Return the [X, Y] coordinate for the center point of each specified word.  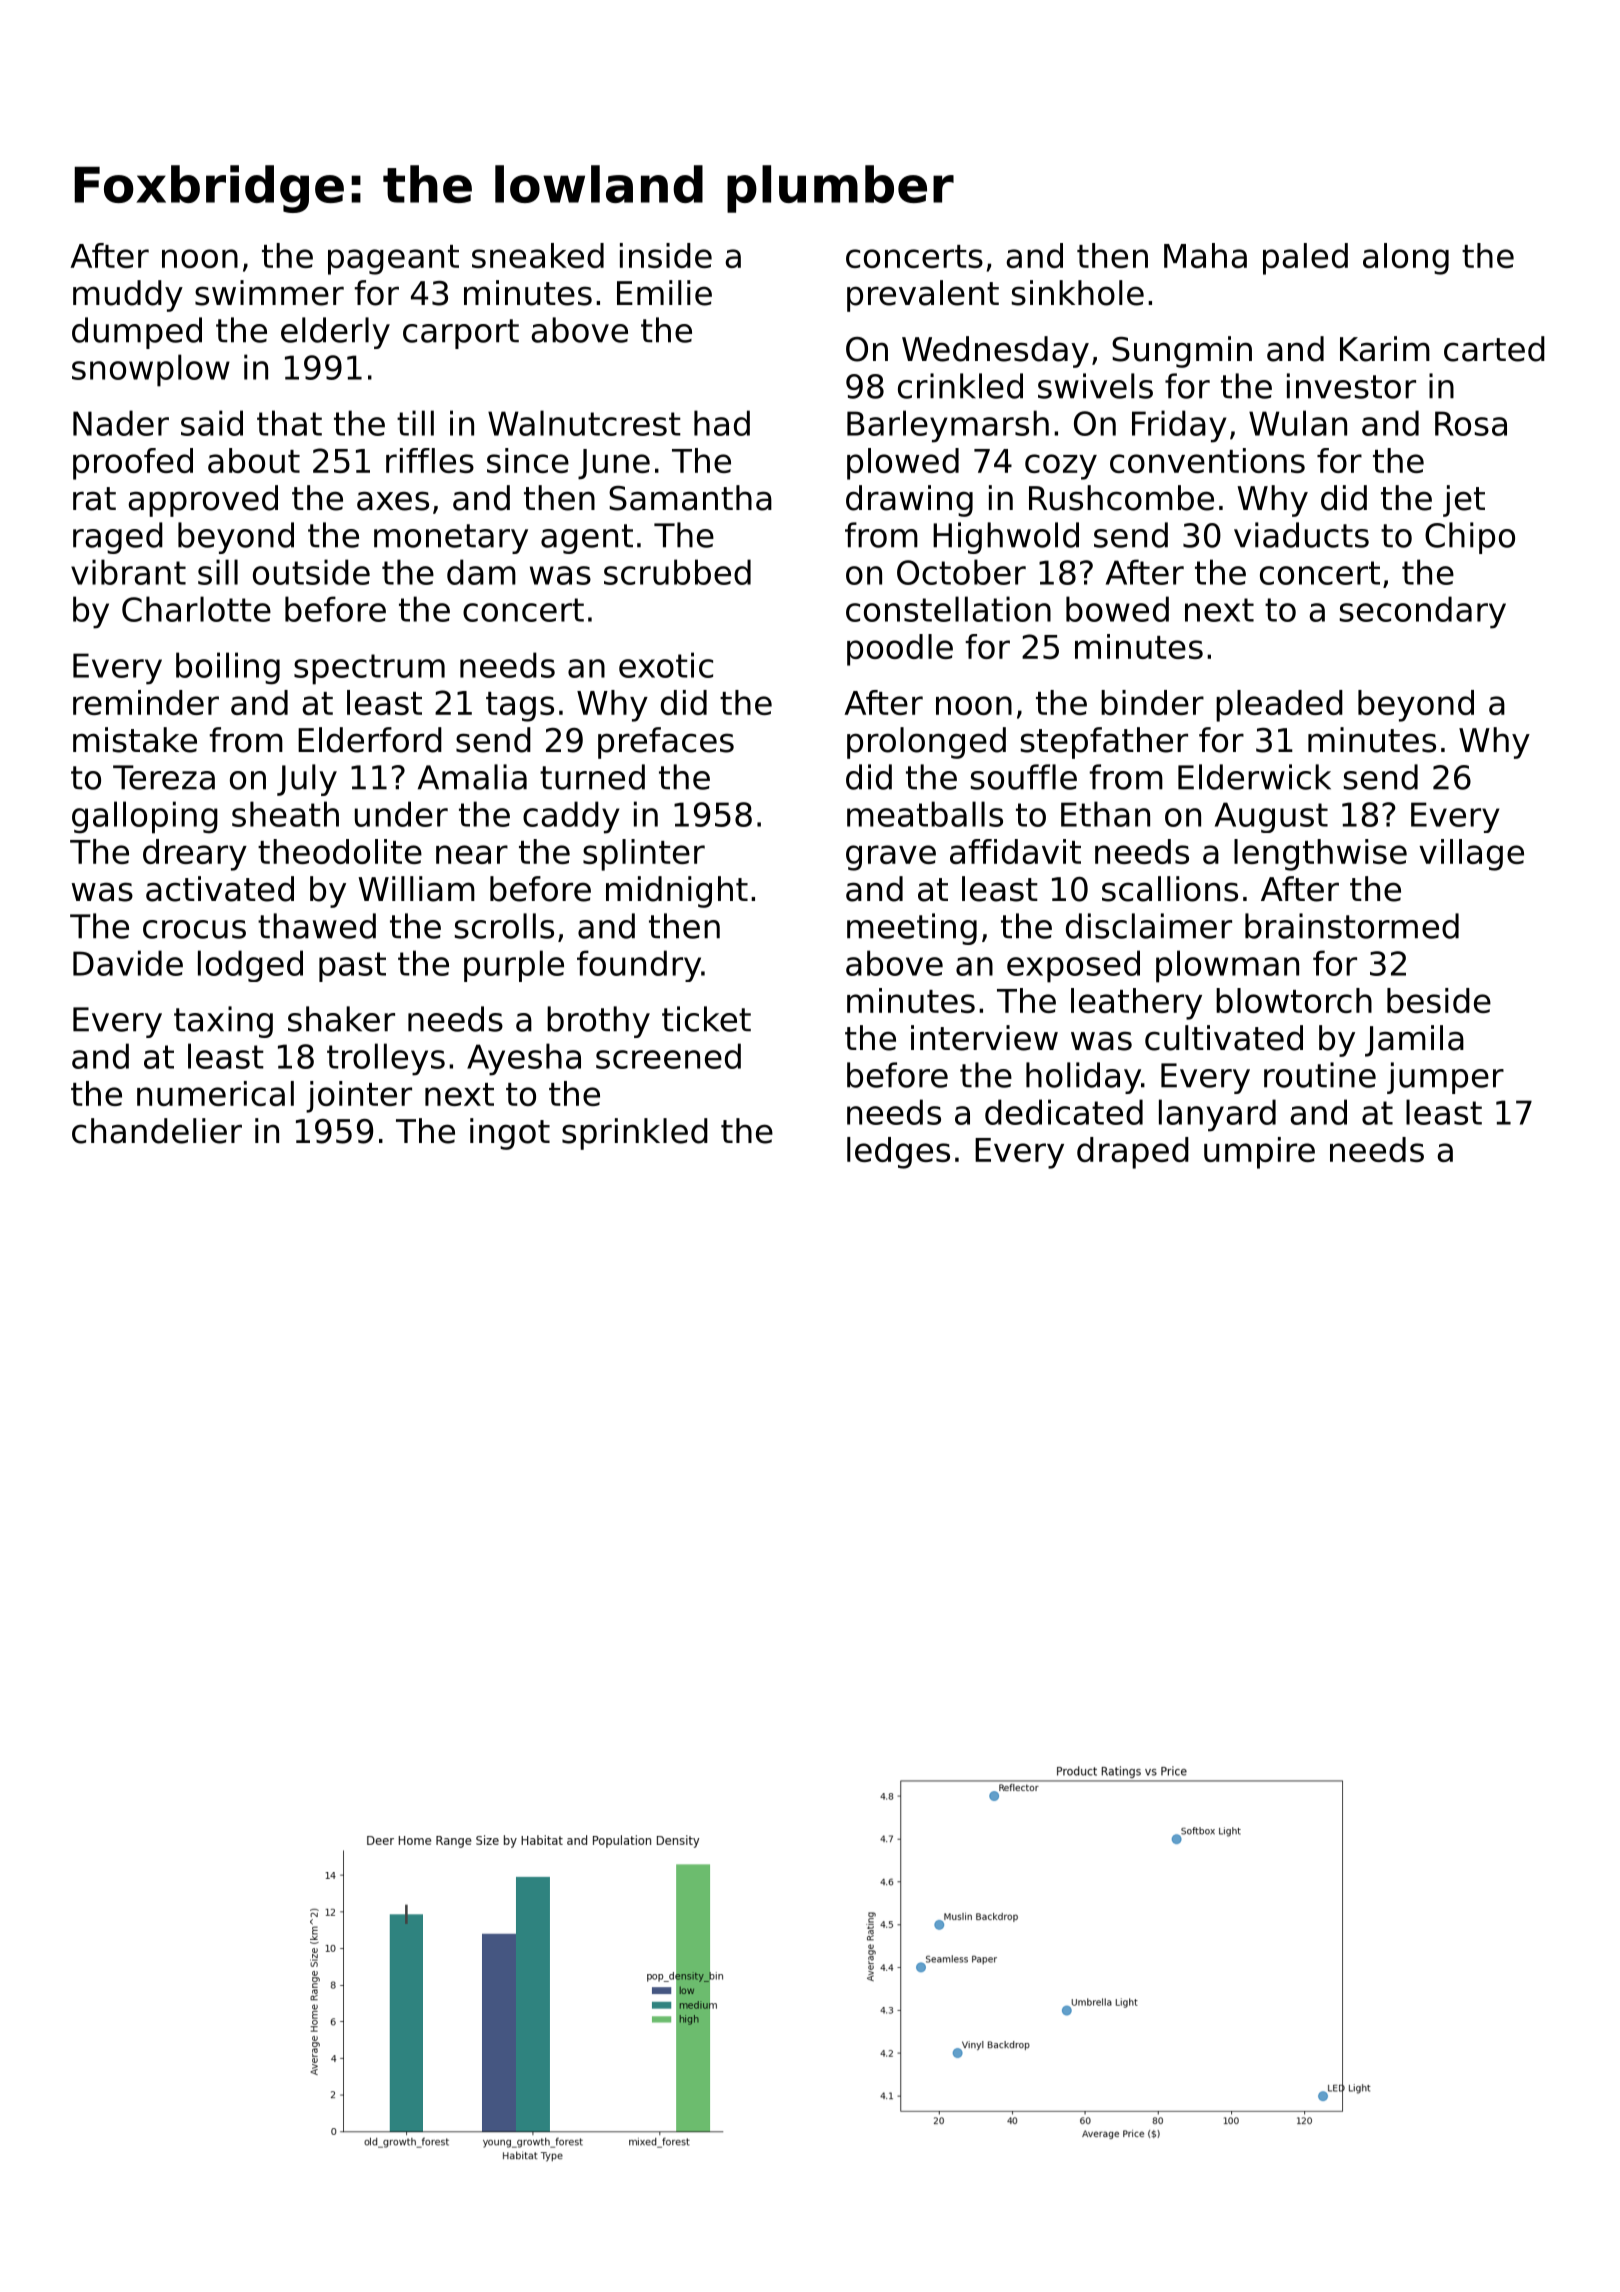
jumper [1445, 1078]
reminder [146, 702]
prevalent [923, 296]
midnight [677, 892]
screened [668, 1056]
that [289, 423]
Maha [1205, 255]
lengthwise [1320, 855]
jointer [359, 1097]
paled [1305, 259]
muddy [128, 296]
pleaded [1279, 706]
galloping [145, 817]
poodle [900, 650]
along [1406, 259]
